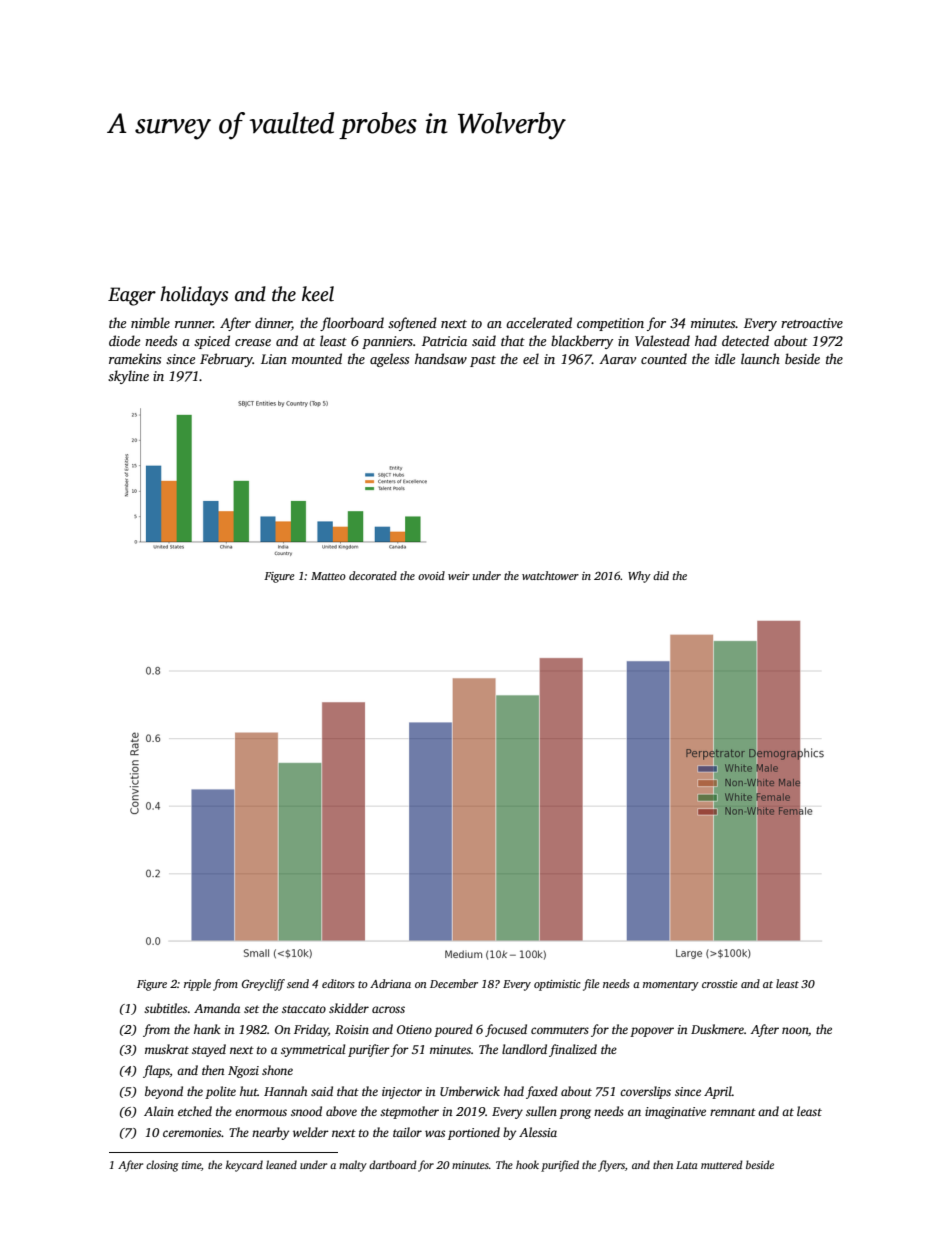 The image size is (952, 1233). Describe the element at coordinates (263, 985) in the screenshot. I see `Greycliff` at that location.
